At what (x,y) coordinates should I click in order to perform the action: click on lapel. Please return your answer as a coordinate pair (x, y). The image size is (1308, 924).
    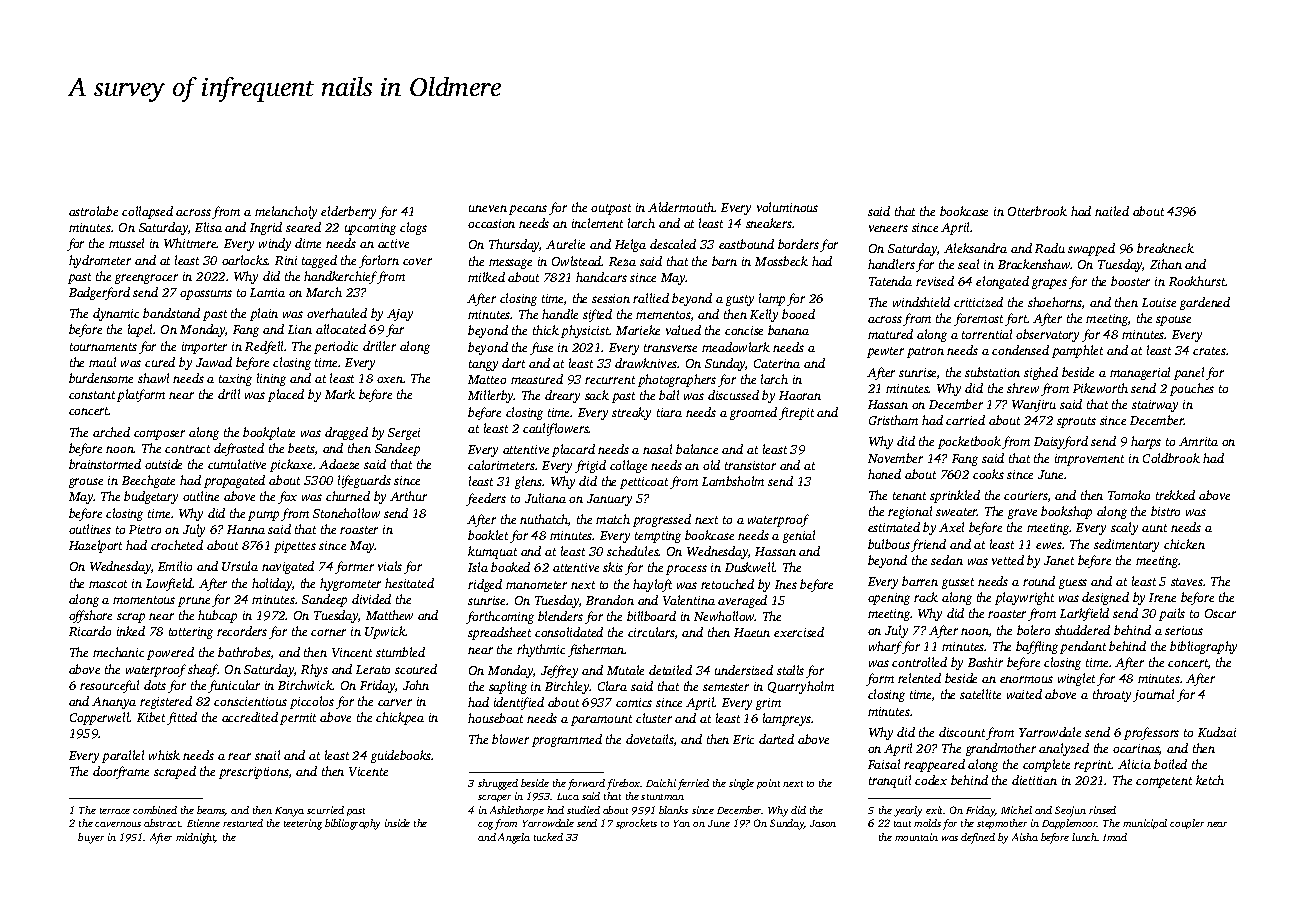
    Looking at the image, I should click on (140, 330).
